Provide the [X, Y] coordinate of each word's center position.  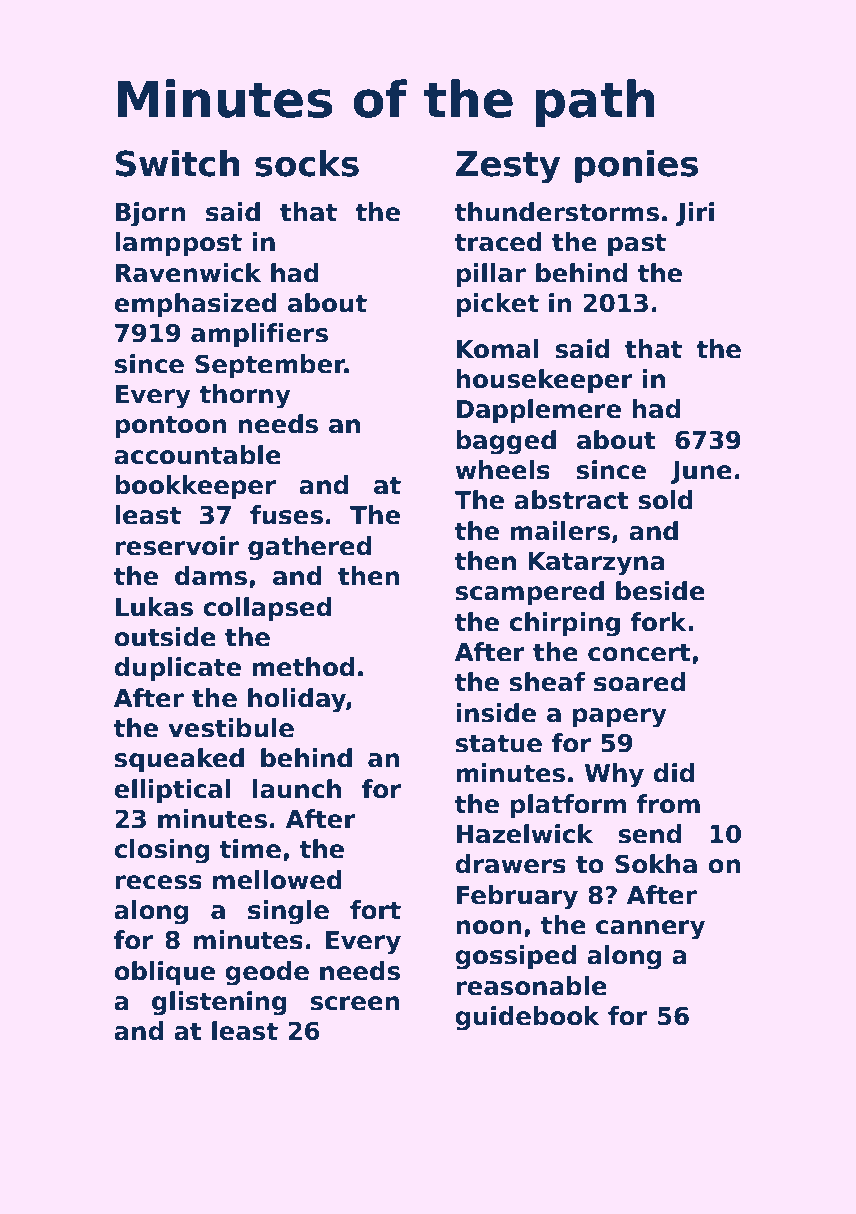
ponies [636, 166]
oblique [164, 973]
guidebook [527, 1018]
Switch [178, 163]
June [701, 472]
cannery [650, 930]
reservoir [177, 546]
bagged [506, 442]
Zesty [508, 167]
